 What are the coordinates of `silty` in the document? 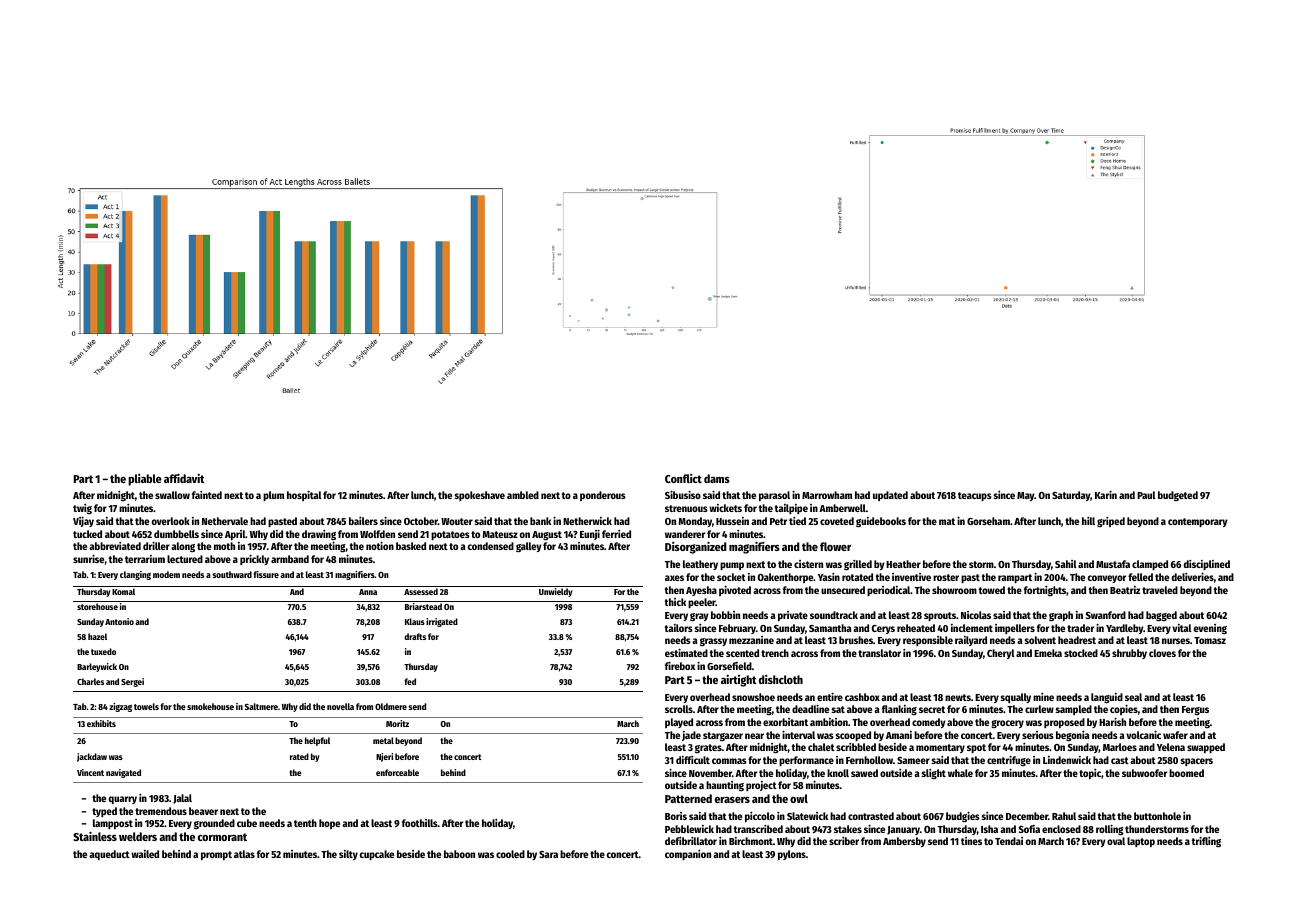 It's located at (348, 855).
